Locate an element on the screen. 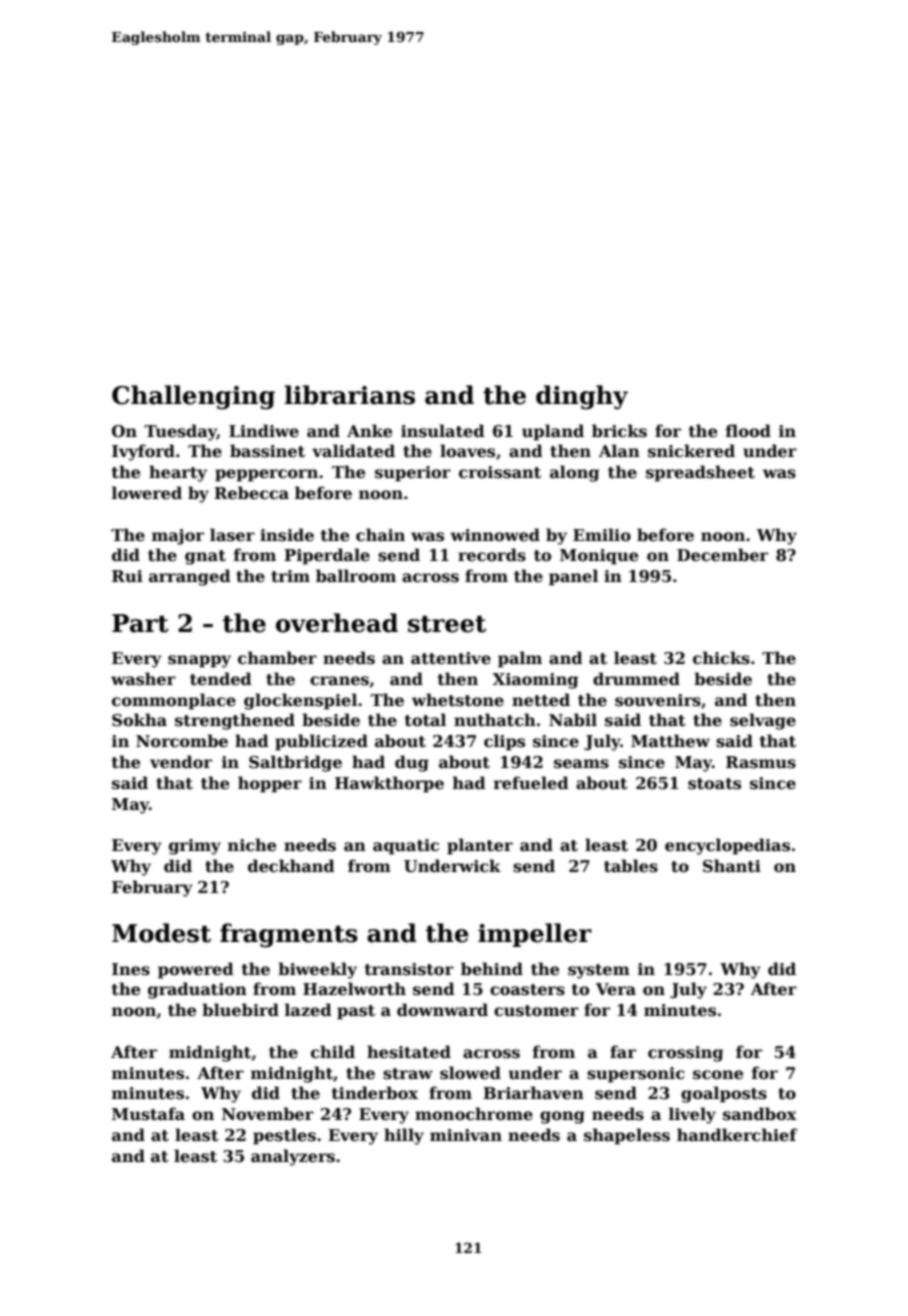 The width and height of the screenshot is (908, 1316). dinghy is located at coordinates (582, 397).
